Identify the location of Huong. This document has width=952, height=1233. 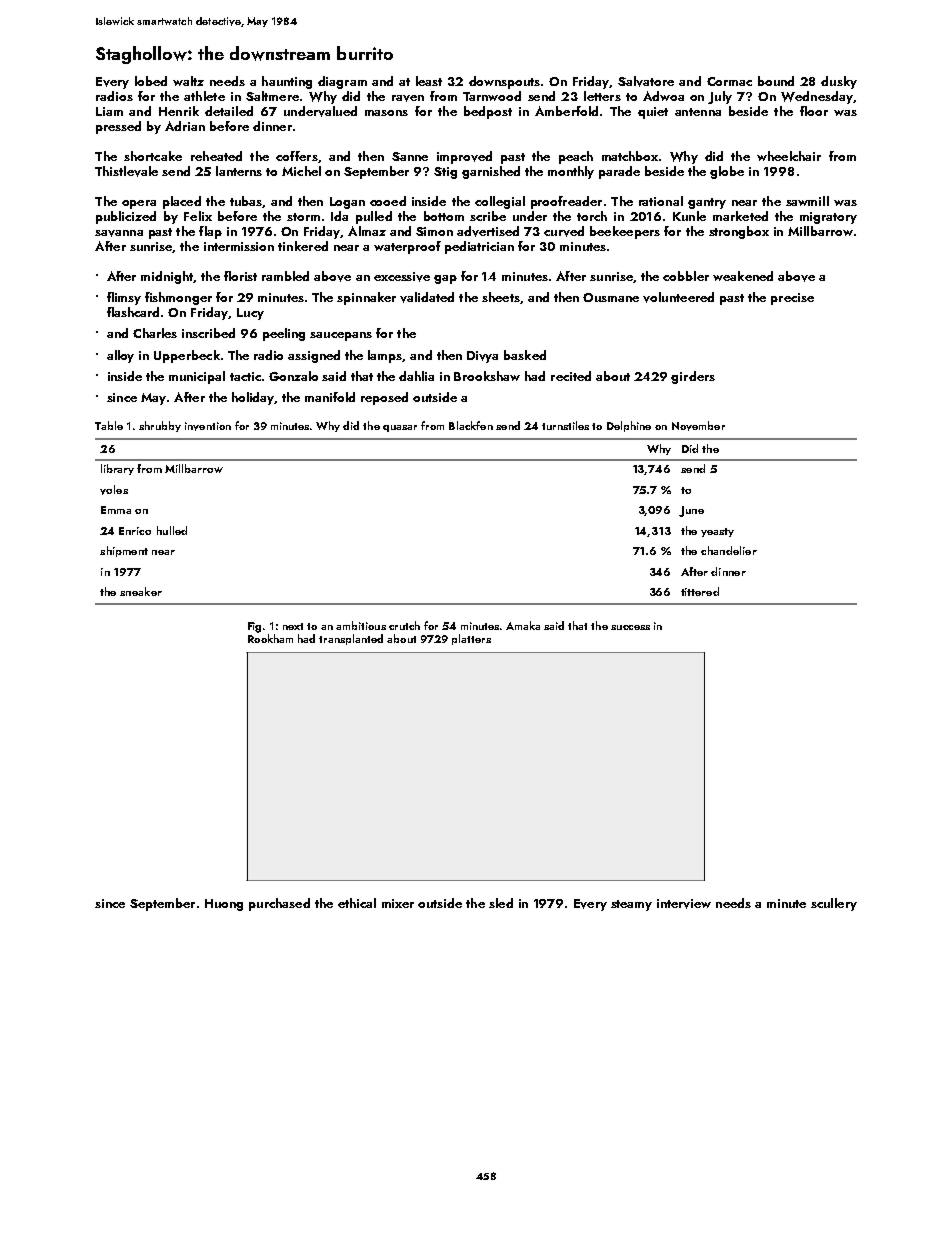
(224, 905).
